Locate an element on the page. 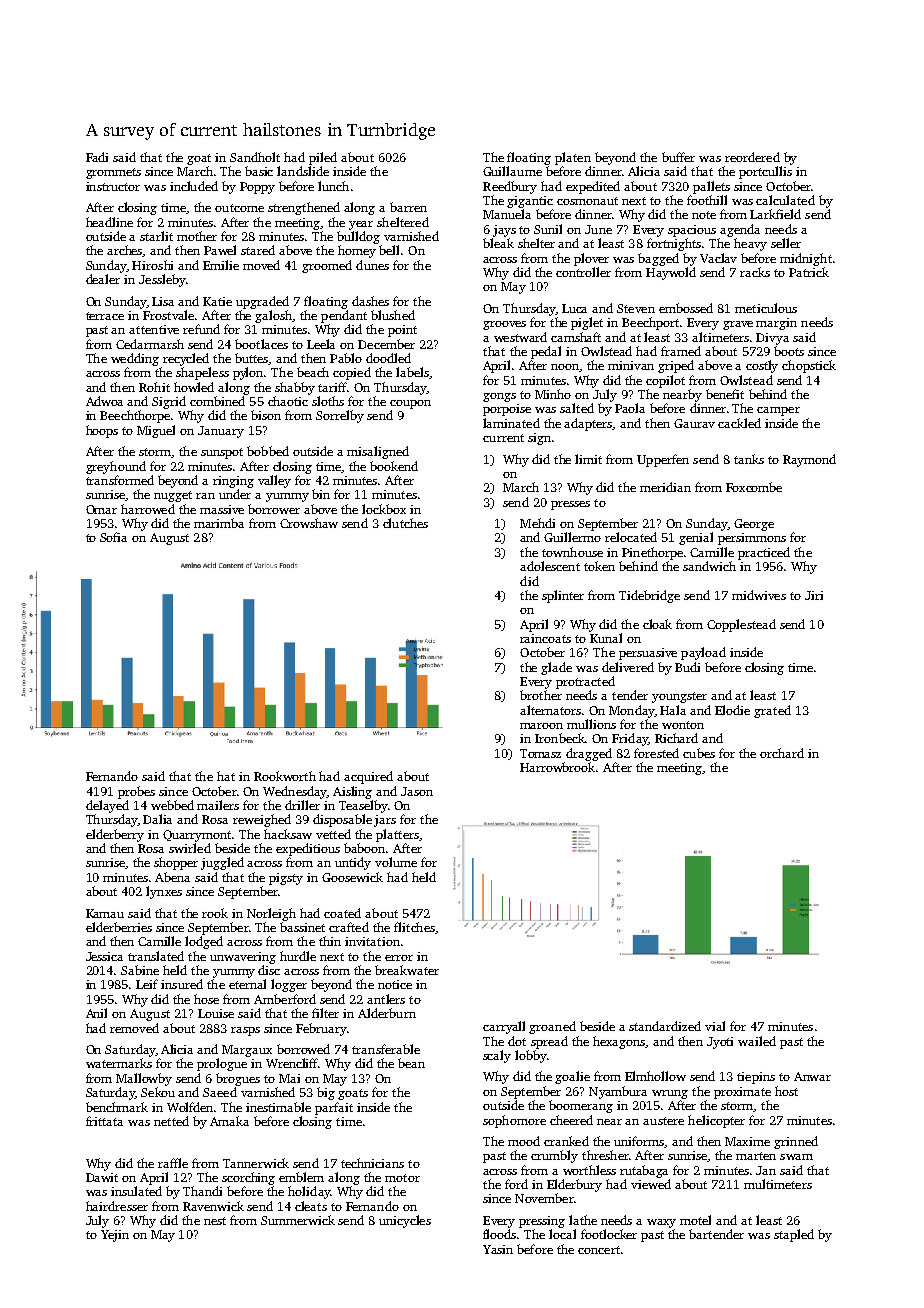  Fadi is located at coordinates (97, 157).
